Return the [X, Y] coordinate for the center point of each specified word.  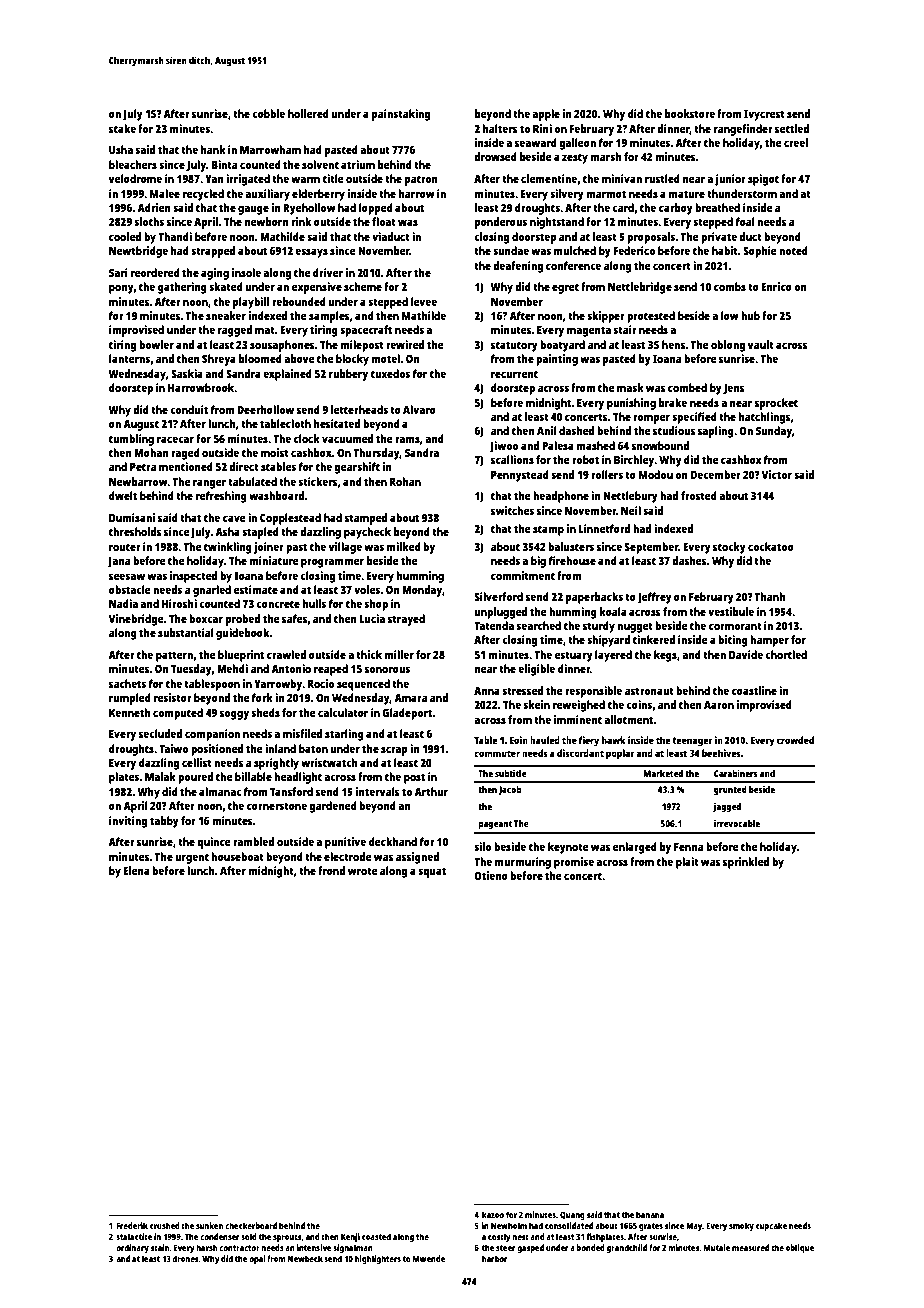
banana [650, 1214]
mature [687, 194]
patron [421, 180]
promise [574, 863]
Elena [136, 870]
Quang [572, 1216]
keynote [568, 848]
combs [730, 286]
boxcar [206, 618]
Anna [487, 691]
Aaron [719, 705]
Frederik [132, 1225]
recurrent [514, 374]
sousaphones [282, 346]
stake [122, 128]
